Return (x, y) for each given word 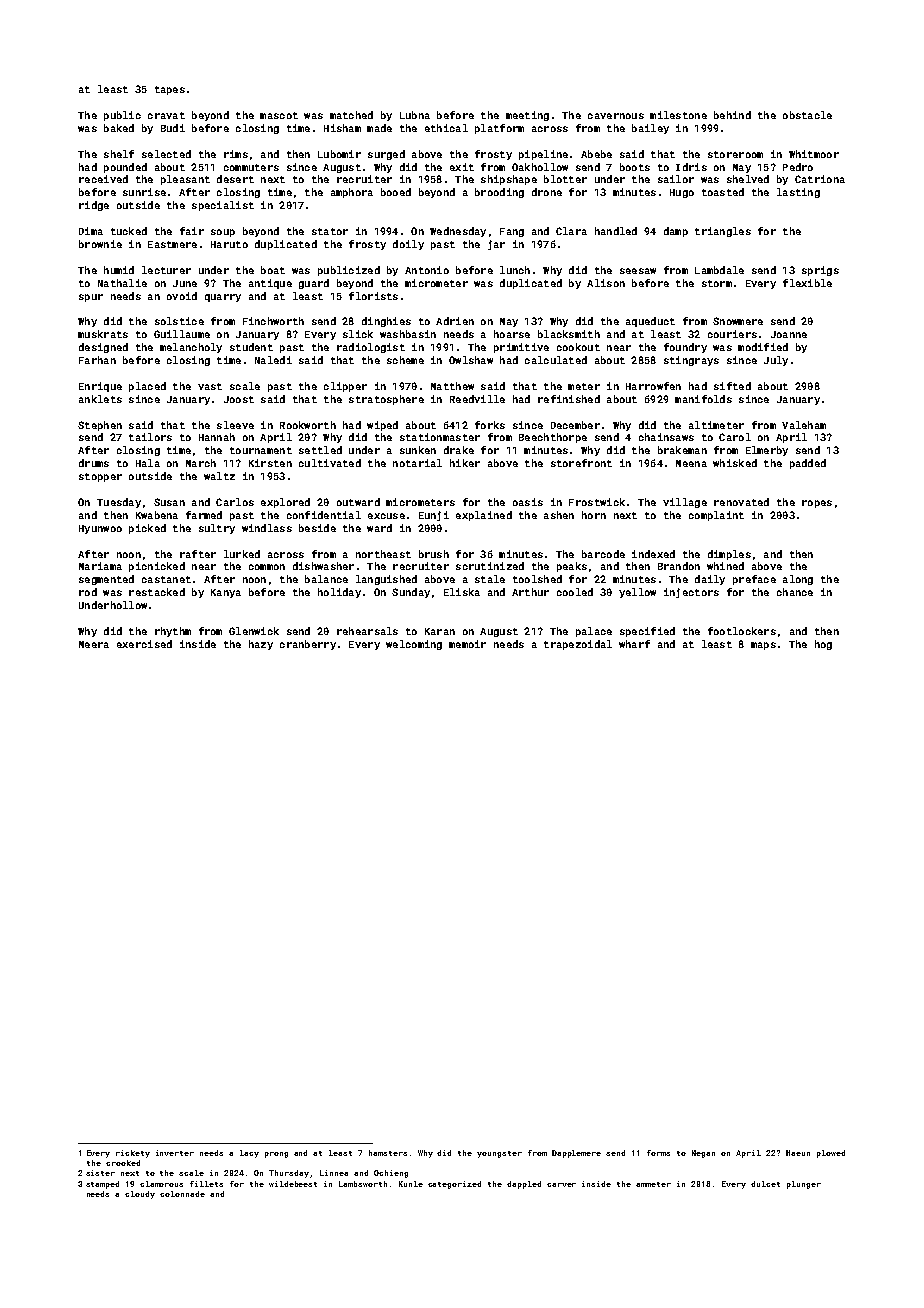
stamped (102, 1185)
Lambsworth (363, 1184)
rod (88, 592)
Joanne (789, 334)
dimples (729, 555)
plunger (804, 1185)
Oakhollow (540, 167)
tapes (170, 90)
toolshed (537, 579)
